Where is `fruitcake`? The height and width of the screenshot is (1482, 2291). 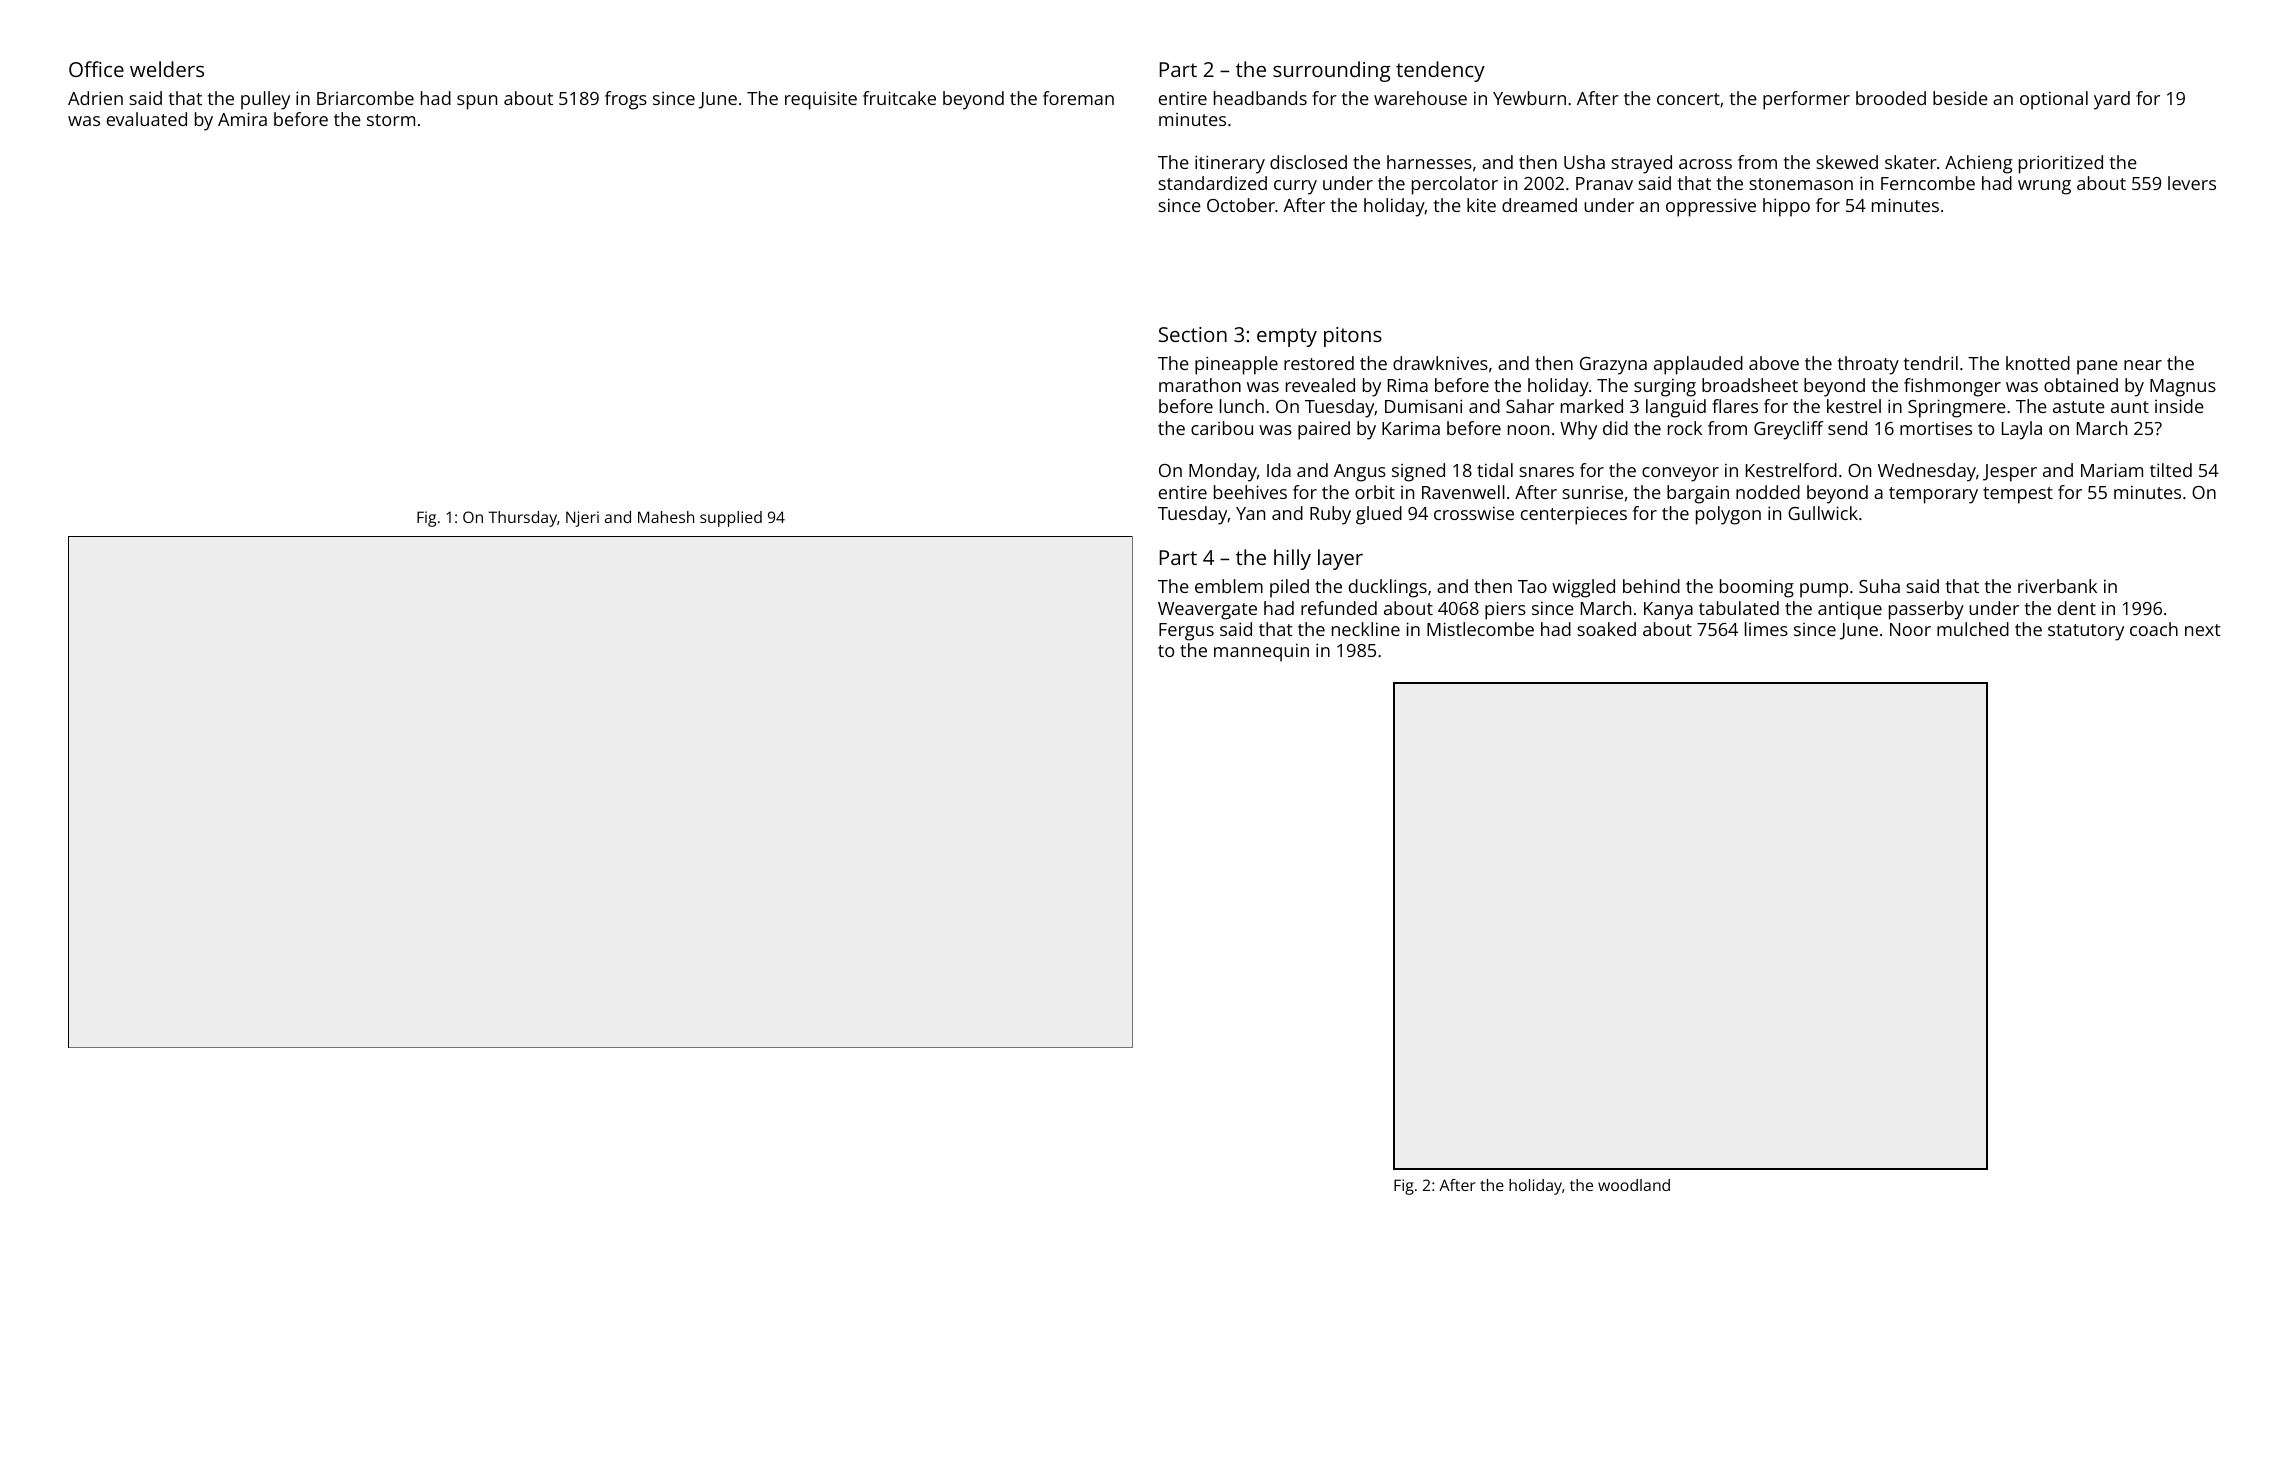 fruitcake is located at coordinates (899, 98).
